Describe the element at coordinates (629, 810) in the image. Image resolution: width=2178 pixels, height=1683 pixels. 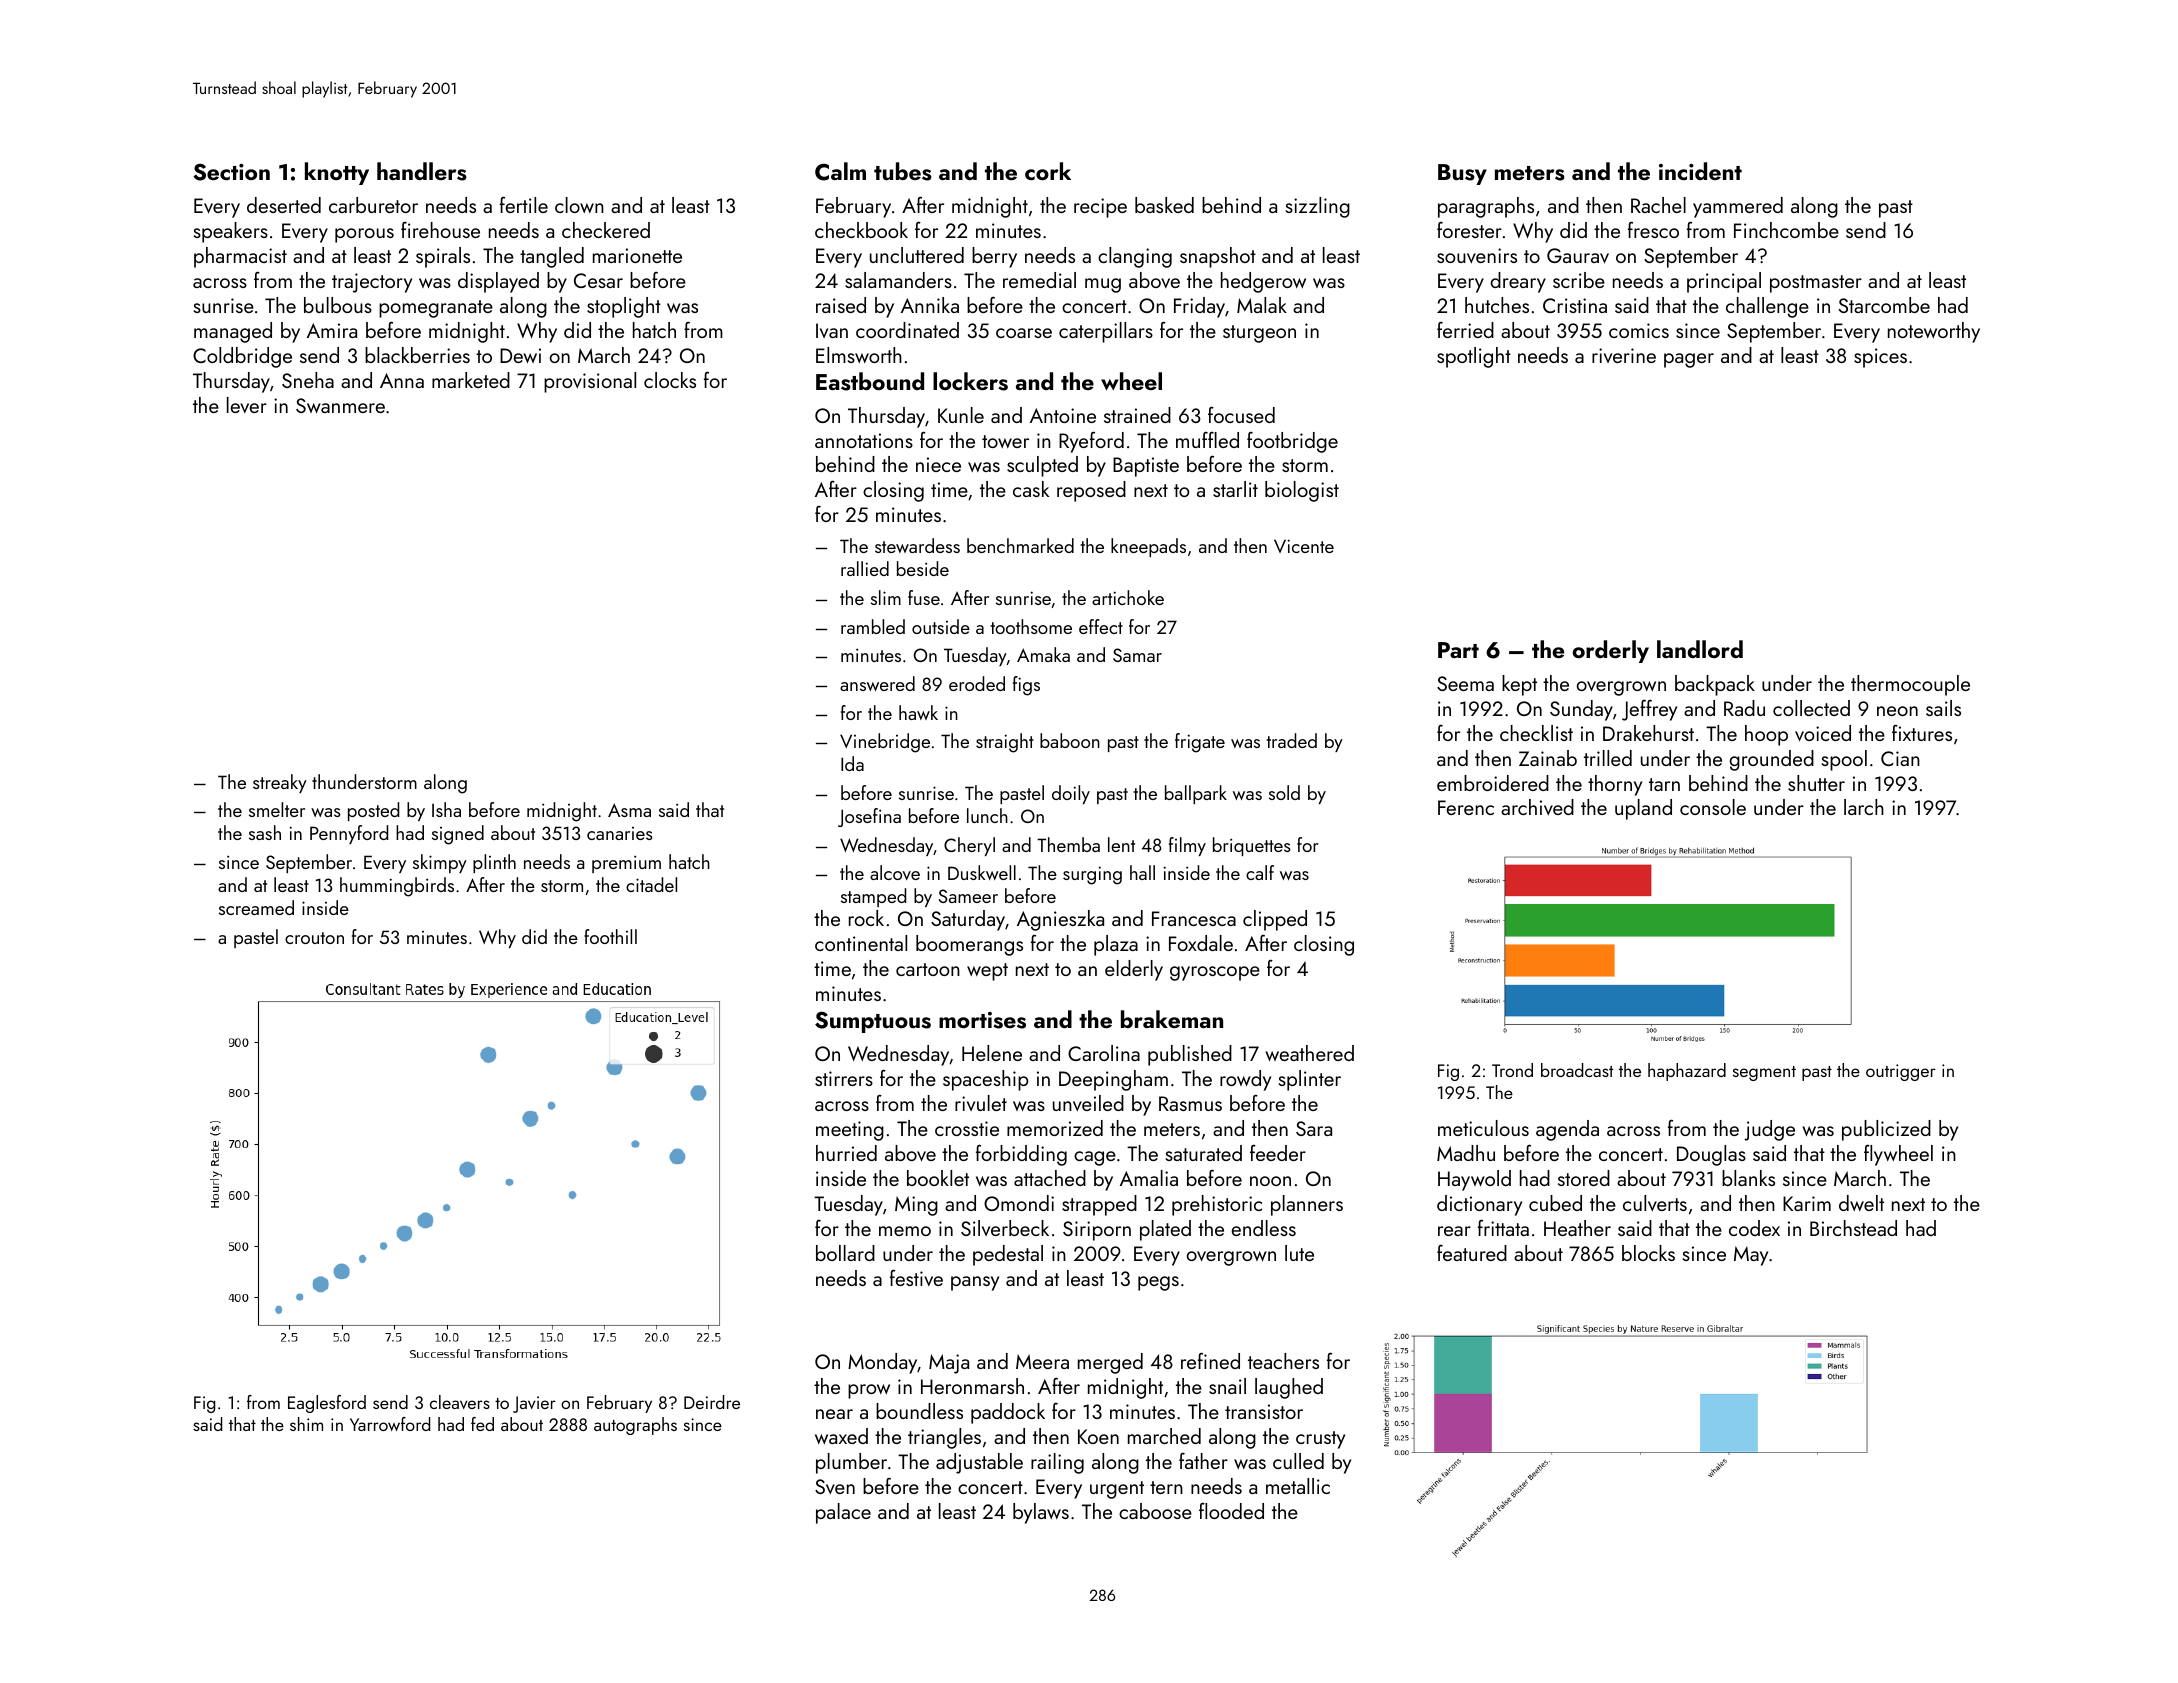
I see `Asma` at that location.
